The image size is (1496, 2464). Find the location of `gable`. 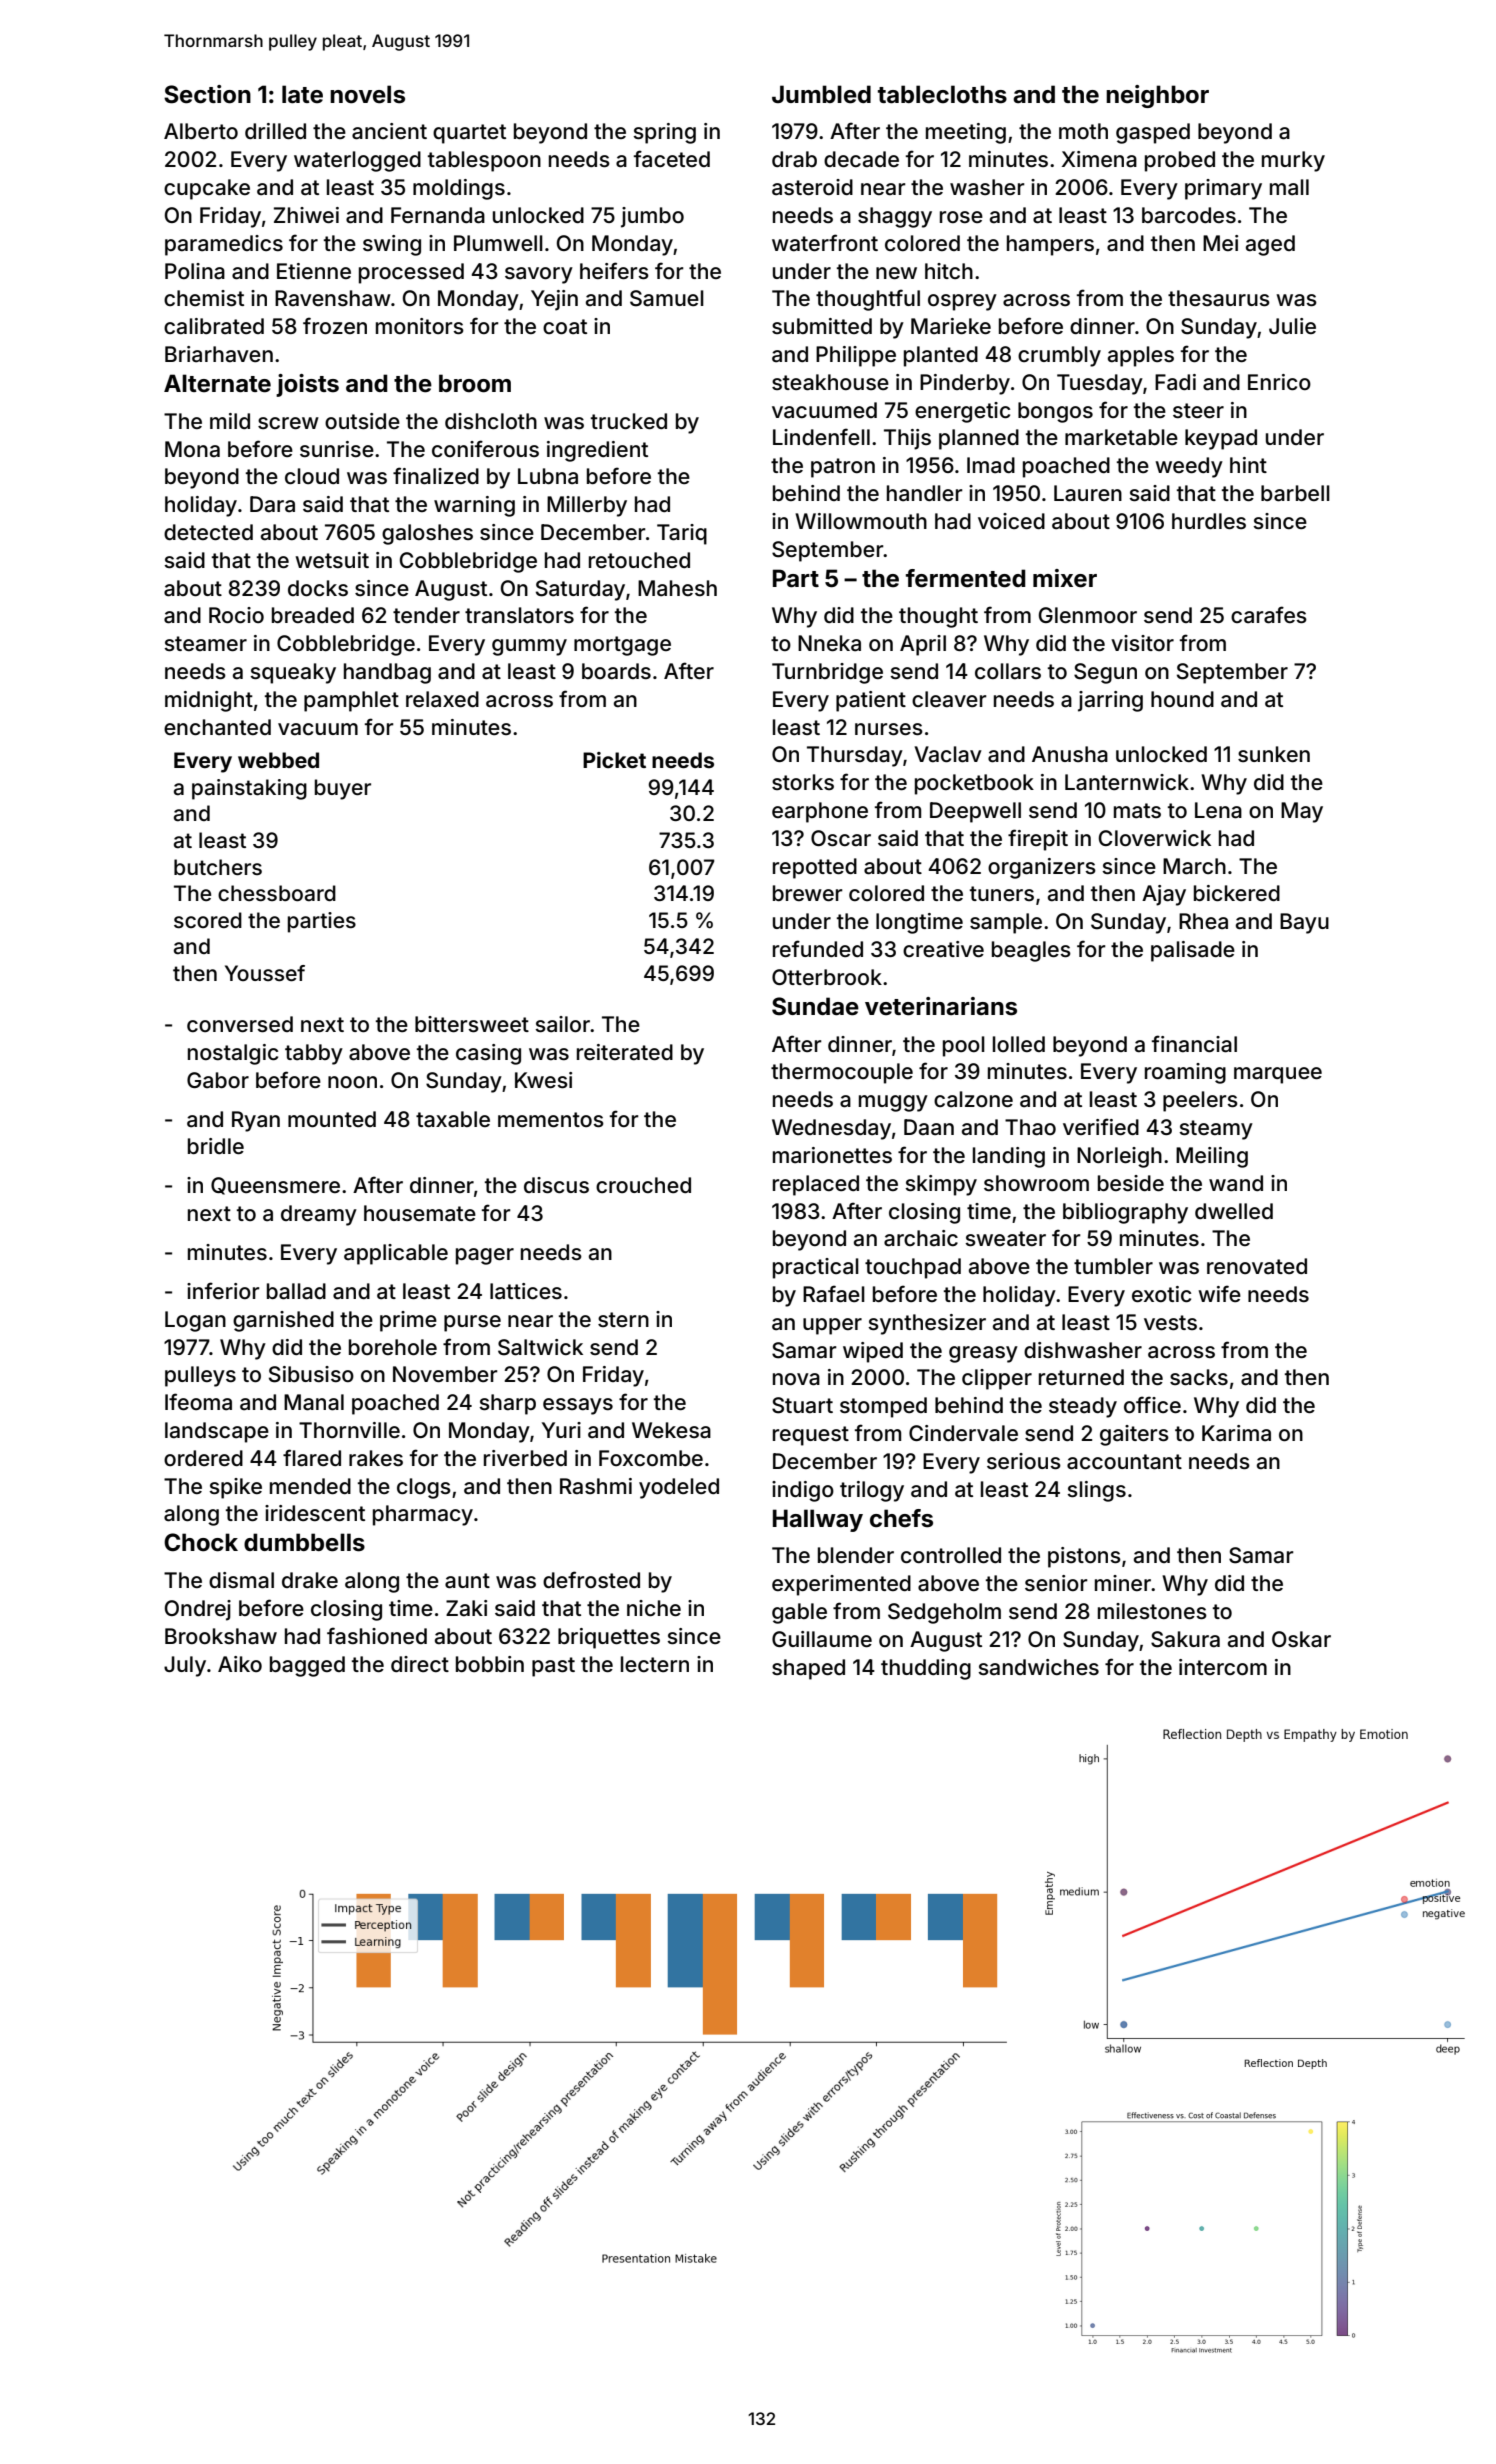

gable is located at coordinates (799, 1613).
